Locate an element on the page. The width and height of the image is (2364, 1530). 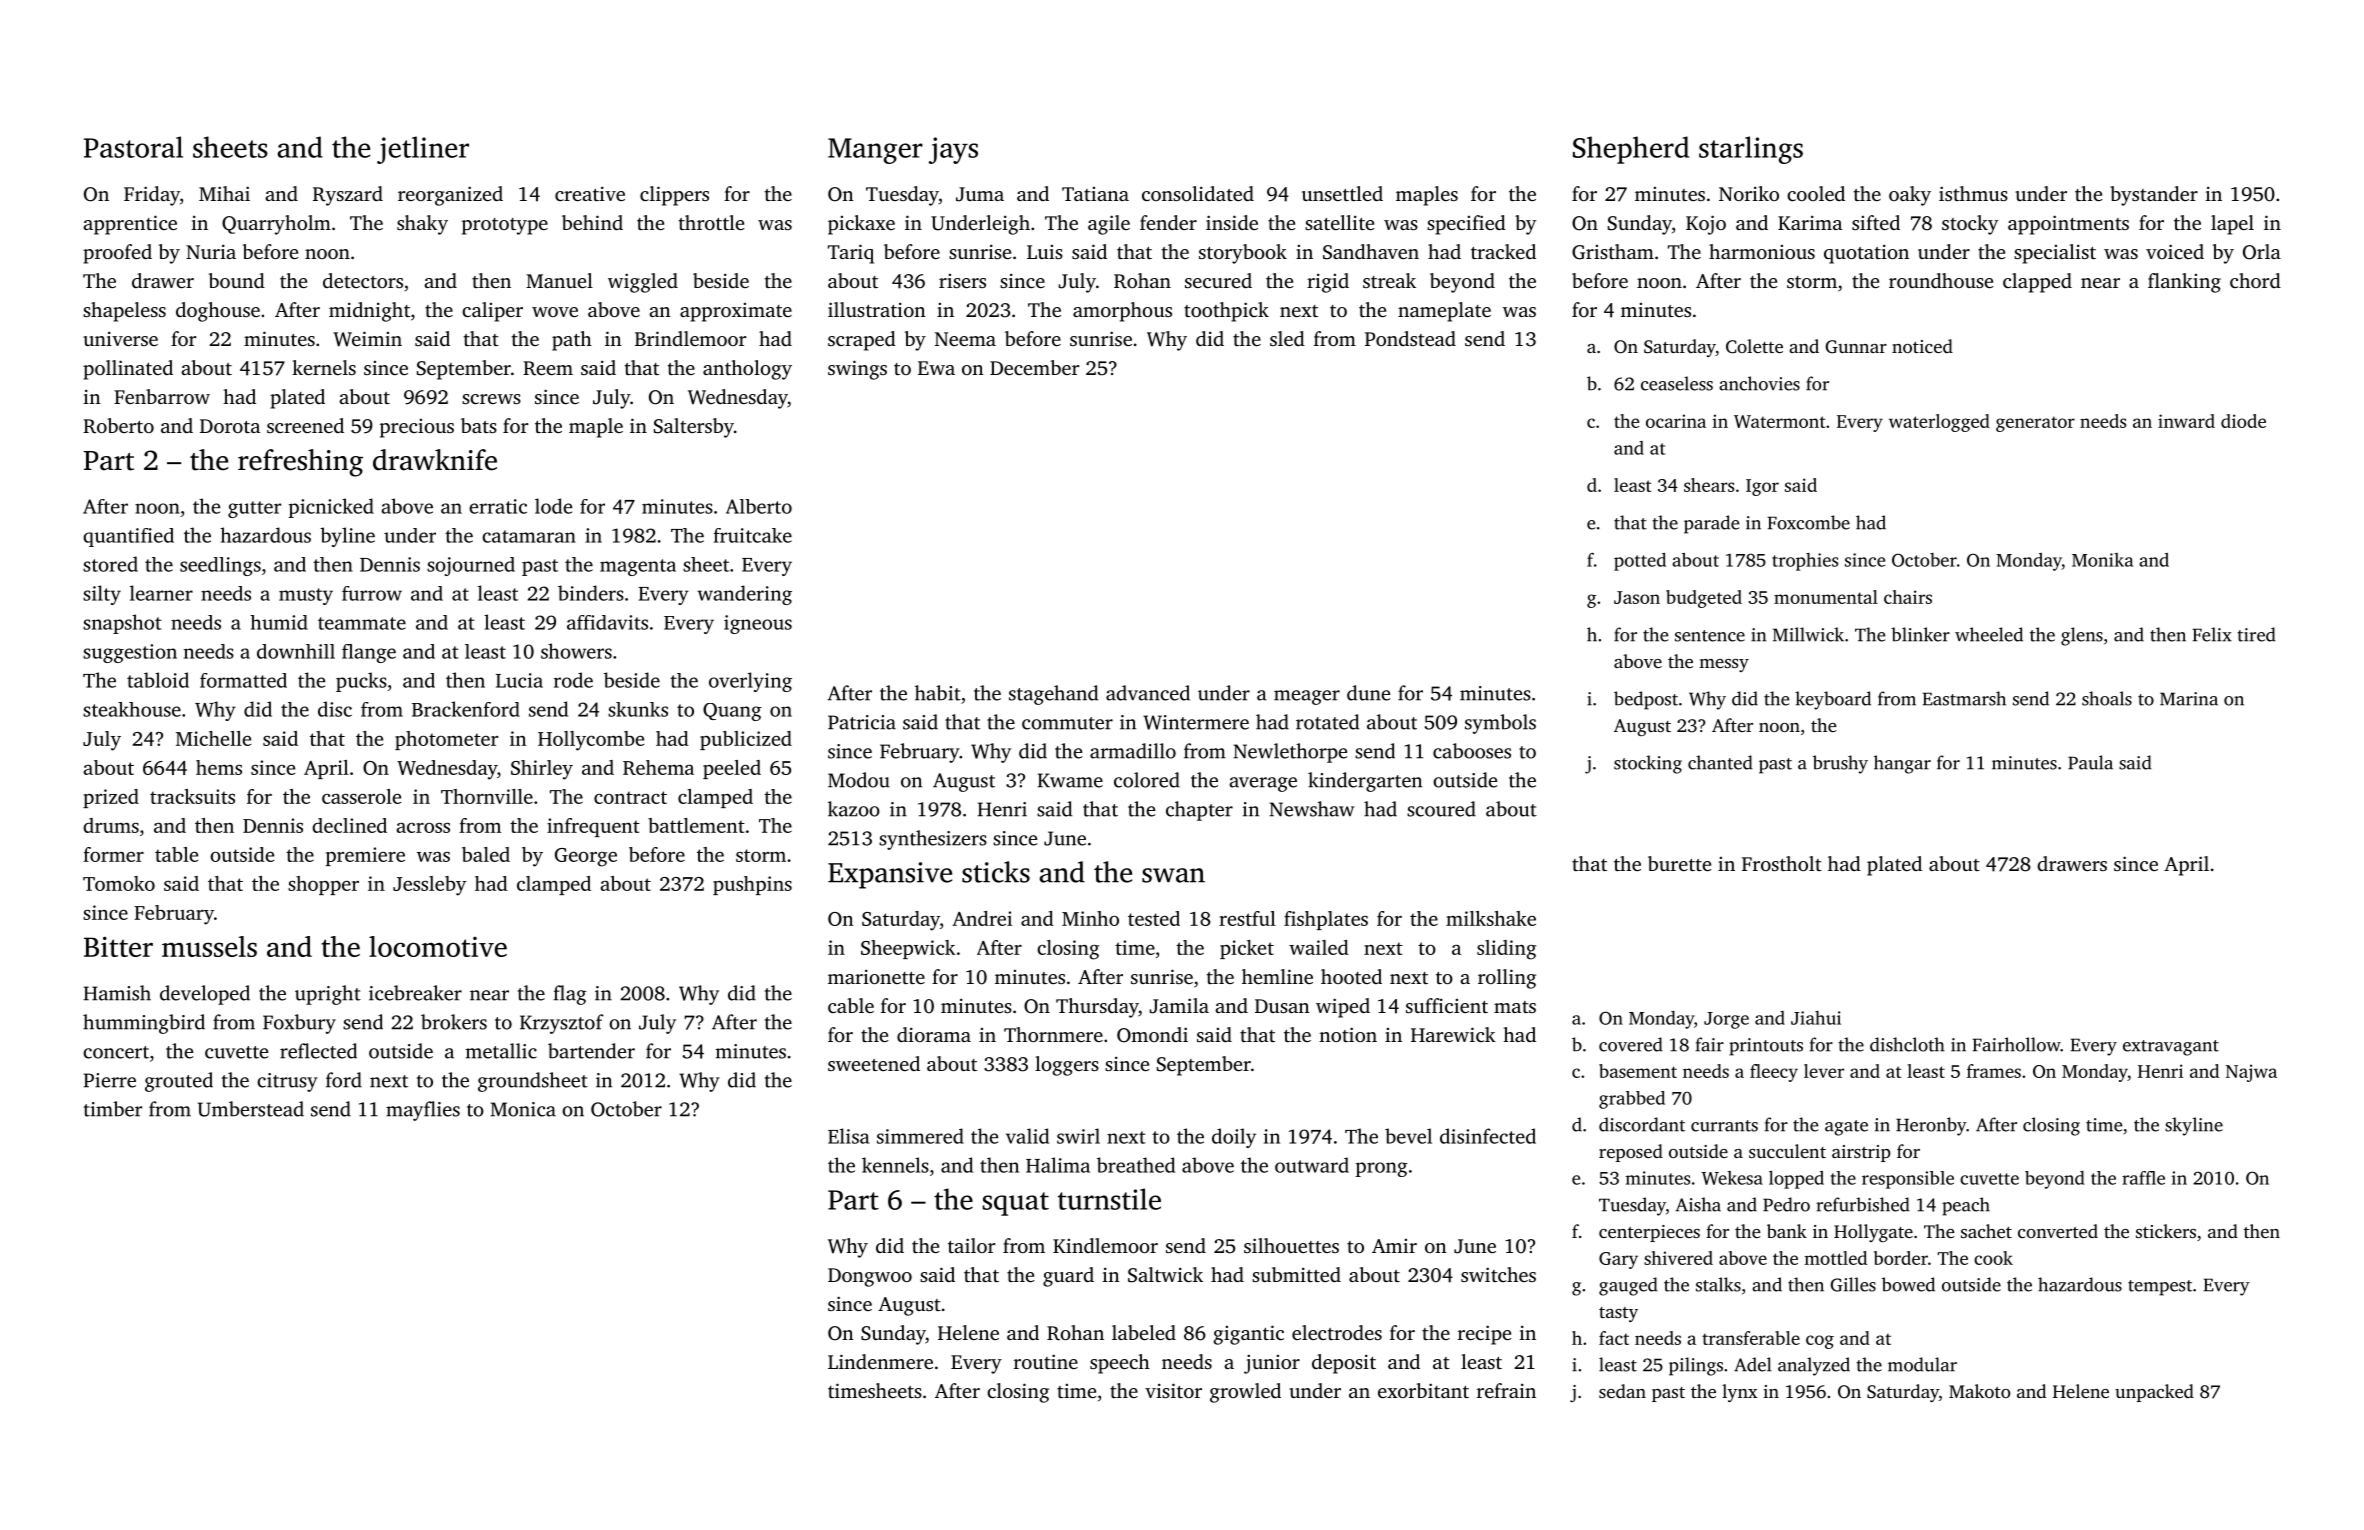
Millwick is located at coordinates (1808, 634).
